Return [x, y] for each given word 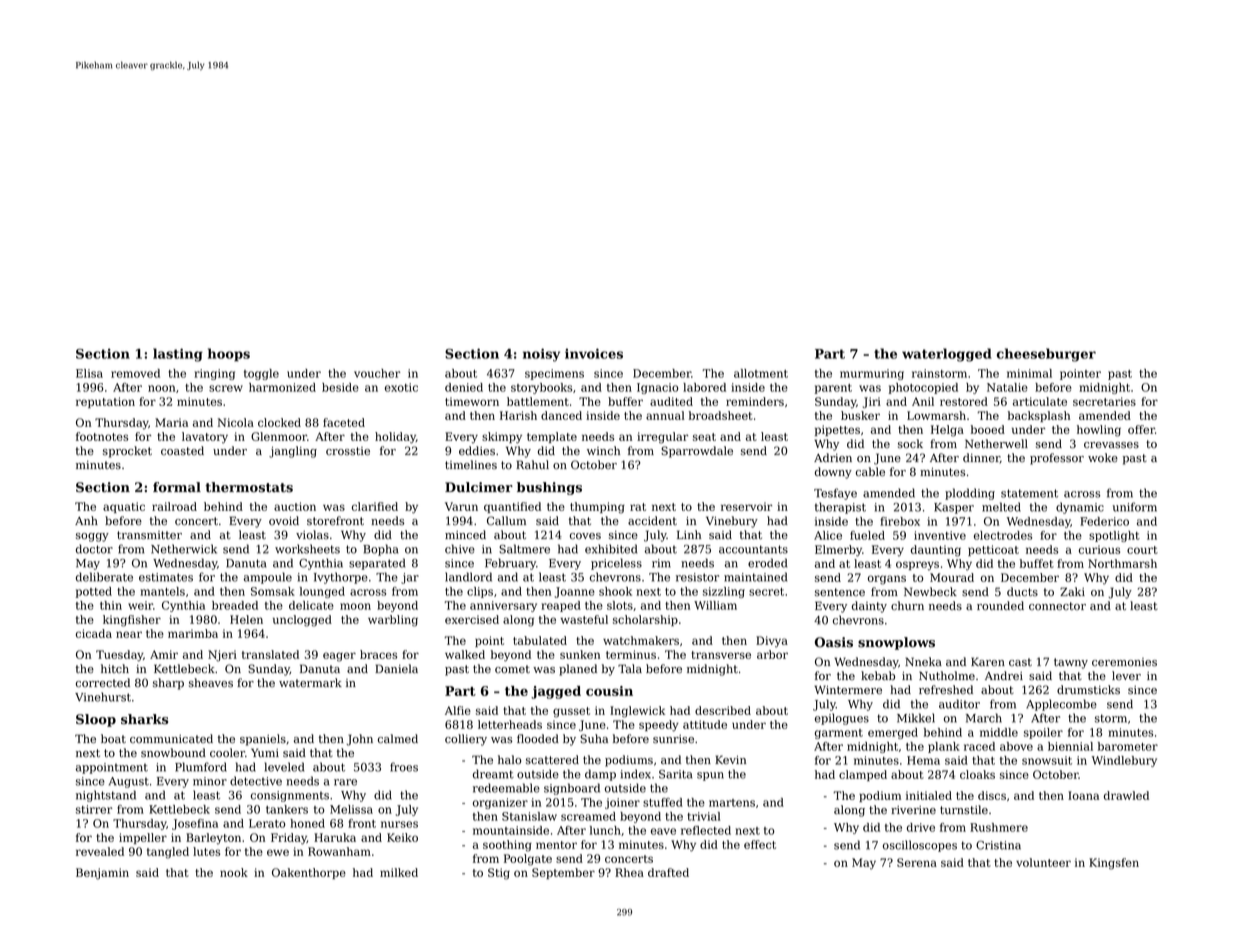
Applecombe [1061, 705]
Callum [506, 520]
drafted [668, 872]
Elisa [89, 373]
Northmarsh [1122, 563]
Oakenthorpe [309, 873]
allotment [761, 373]
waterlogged [947, 355]
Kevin [730, 759]
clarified [375, 506]
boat [113, 738]
